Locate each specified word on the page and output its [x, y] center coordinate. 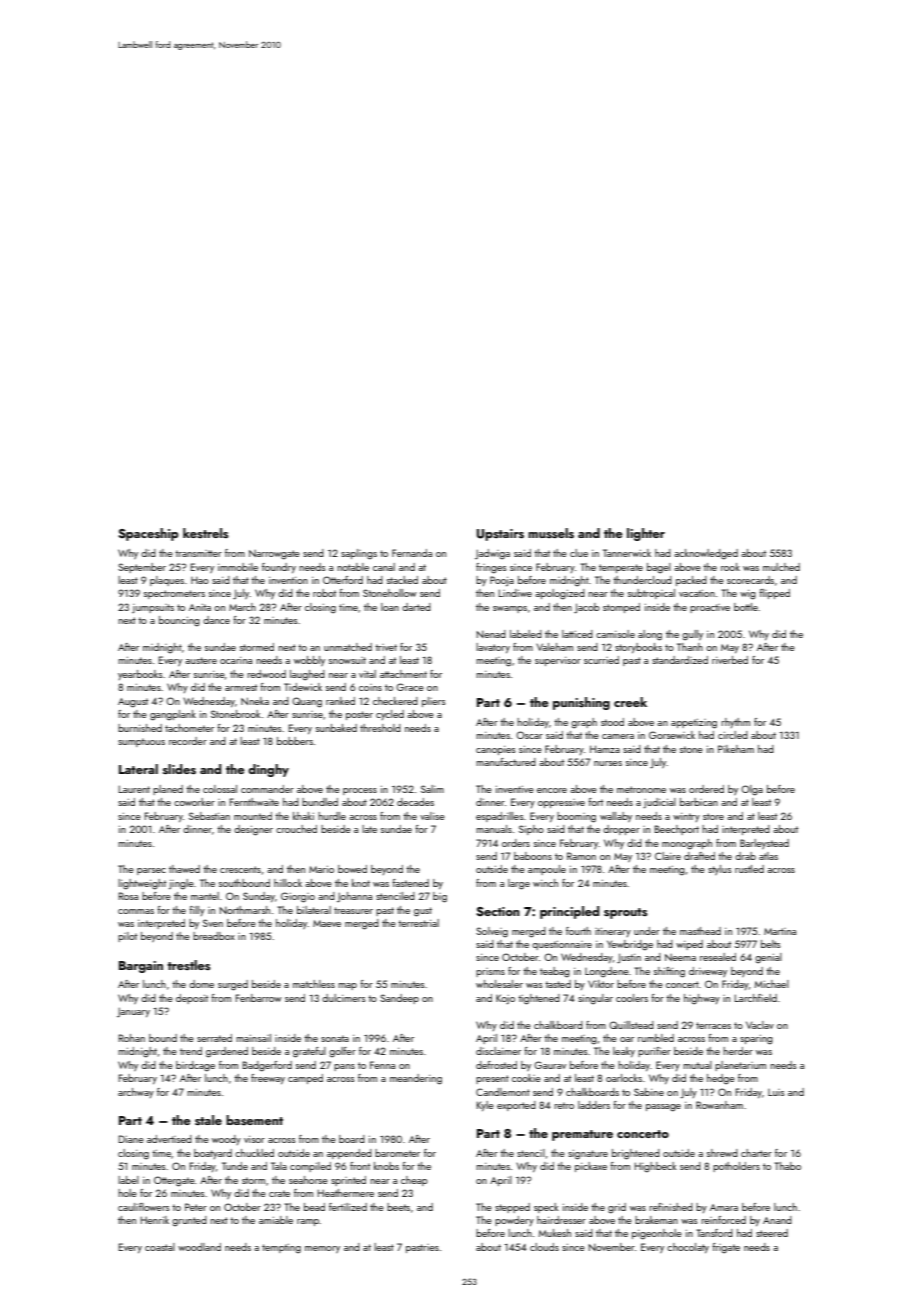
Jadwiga [492, 554]
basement [254, 1120]
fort [595, 802]
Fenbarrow [259, 998]
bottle [746, 607]
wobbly [309, 661]
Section [498, 912]
